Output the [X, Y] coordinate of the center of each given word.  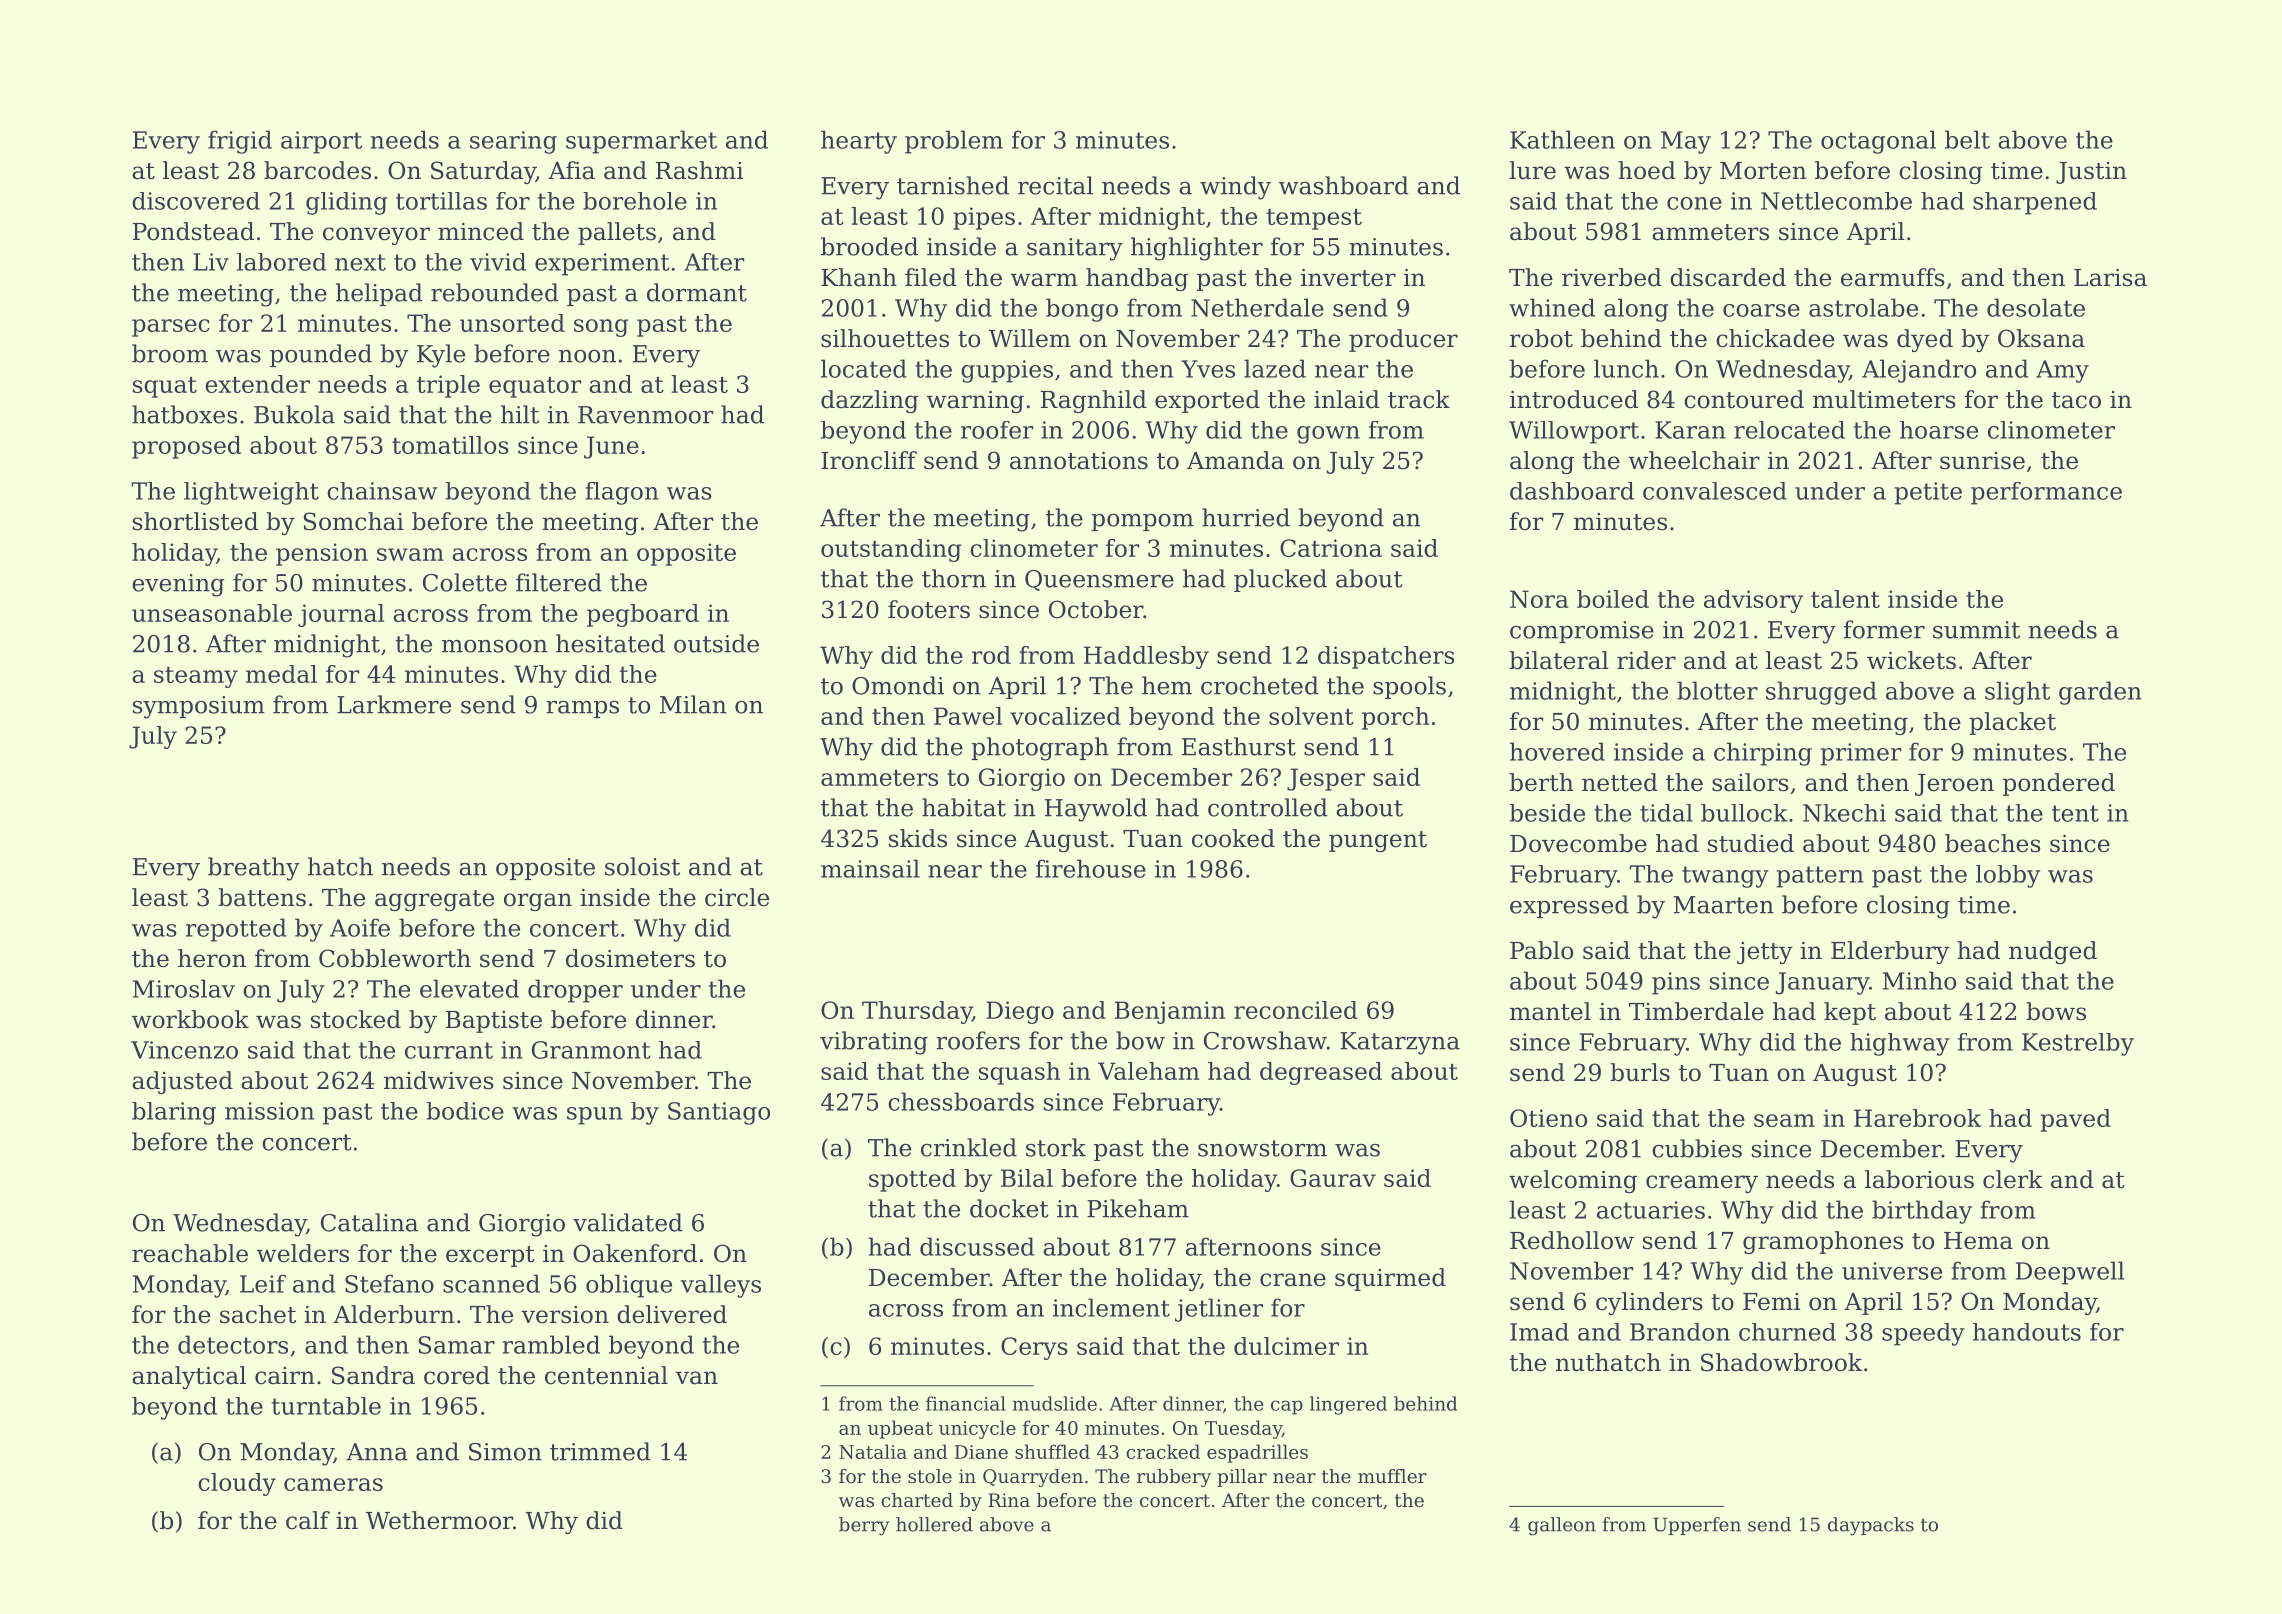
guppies [1007, 371]
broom [170, 353]
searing [513, 142]
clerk [2013, 1179]
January [1822, 983]
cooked [1233, 838]
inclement [1111, 1307]
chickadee [1775, 338]
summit [1976, 630]
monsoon [494, 646]
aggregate [434, 900]
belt [1967, 139]
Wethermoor [439, 1520]
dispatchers [1386, 657]
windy [1235, 188]
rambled [551, 1344]
